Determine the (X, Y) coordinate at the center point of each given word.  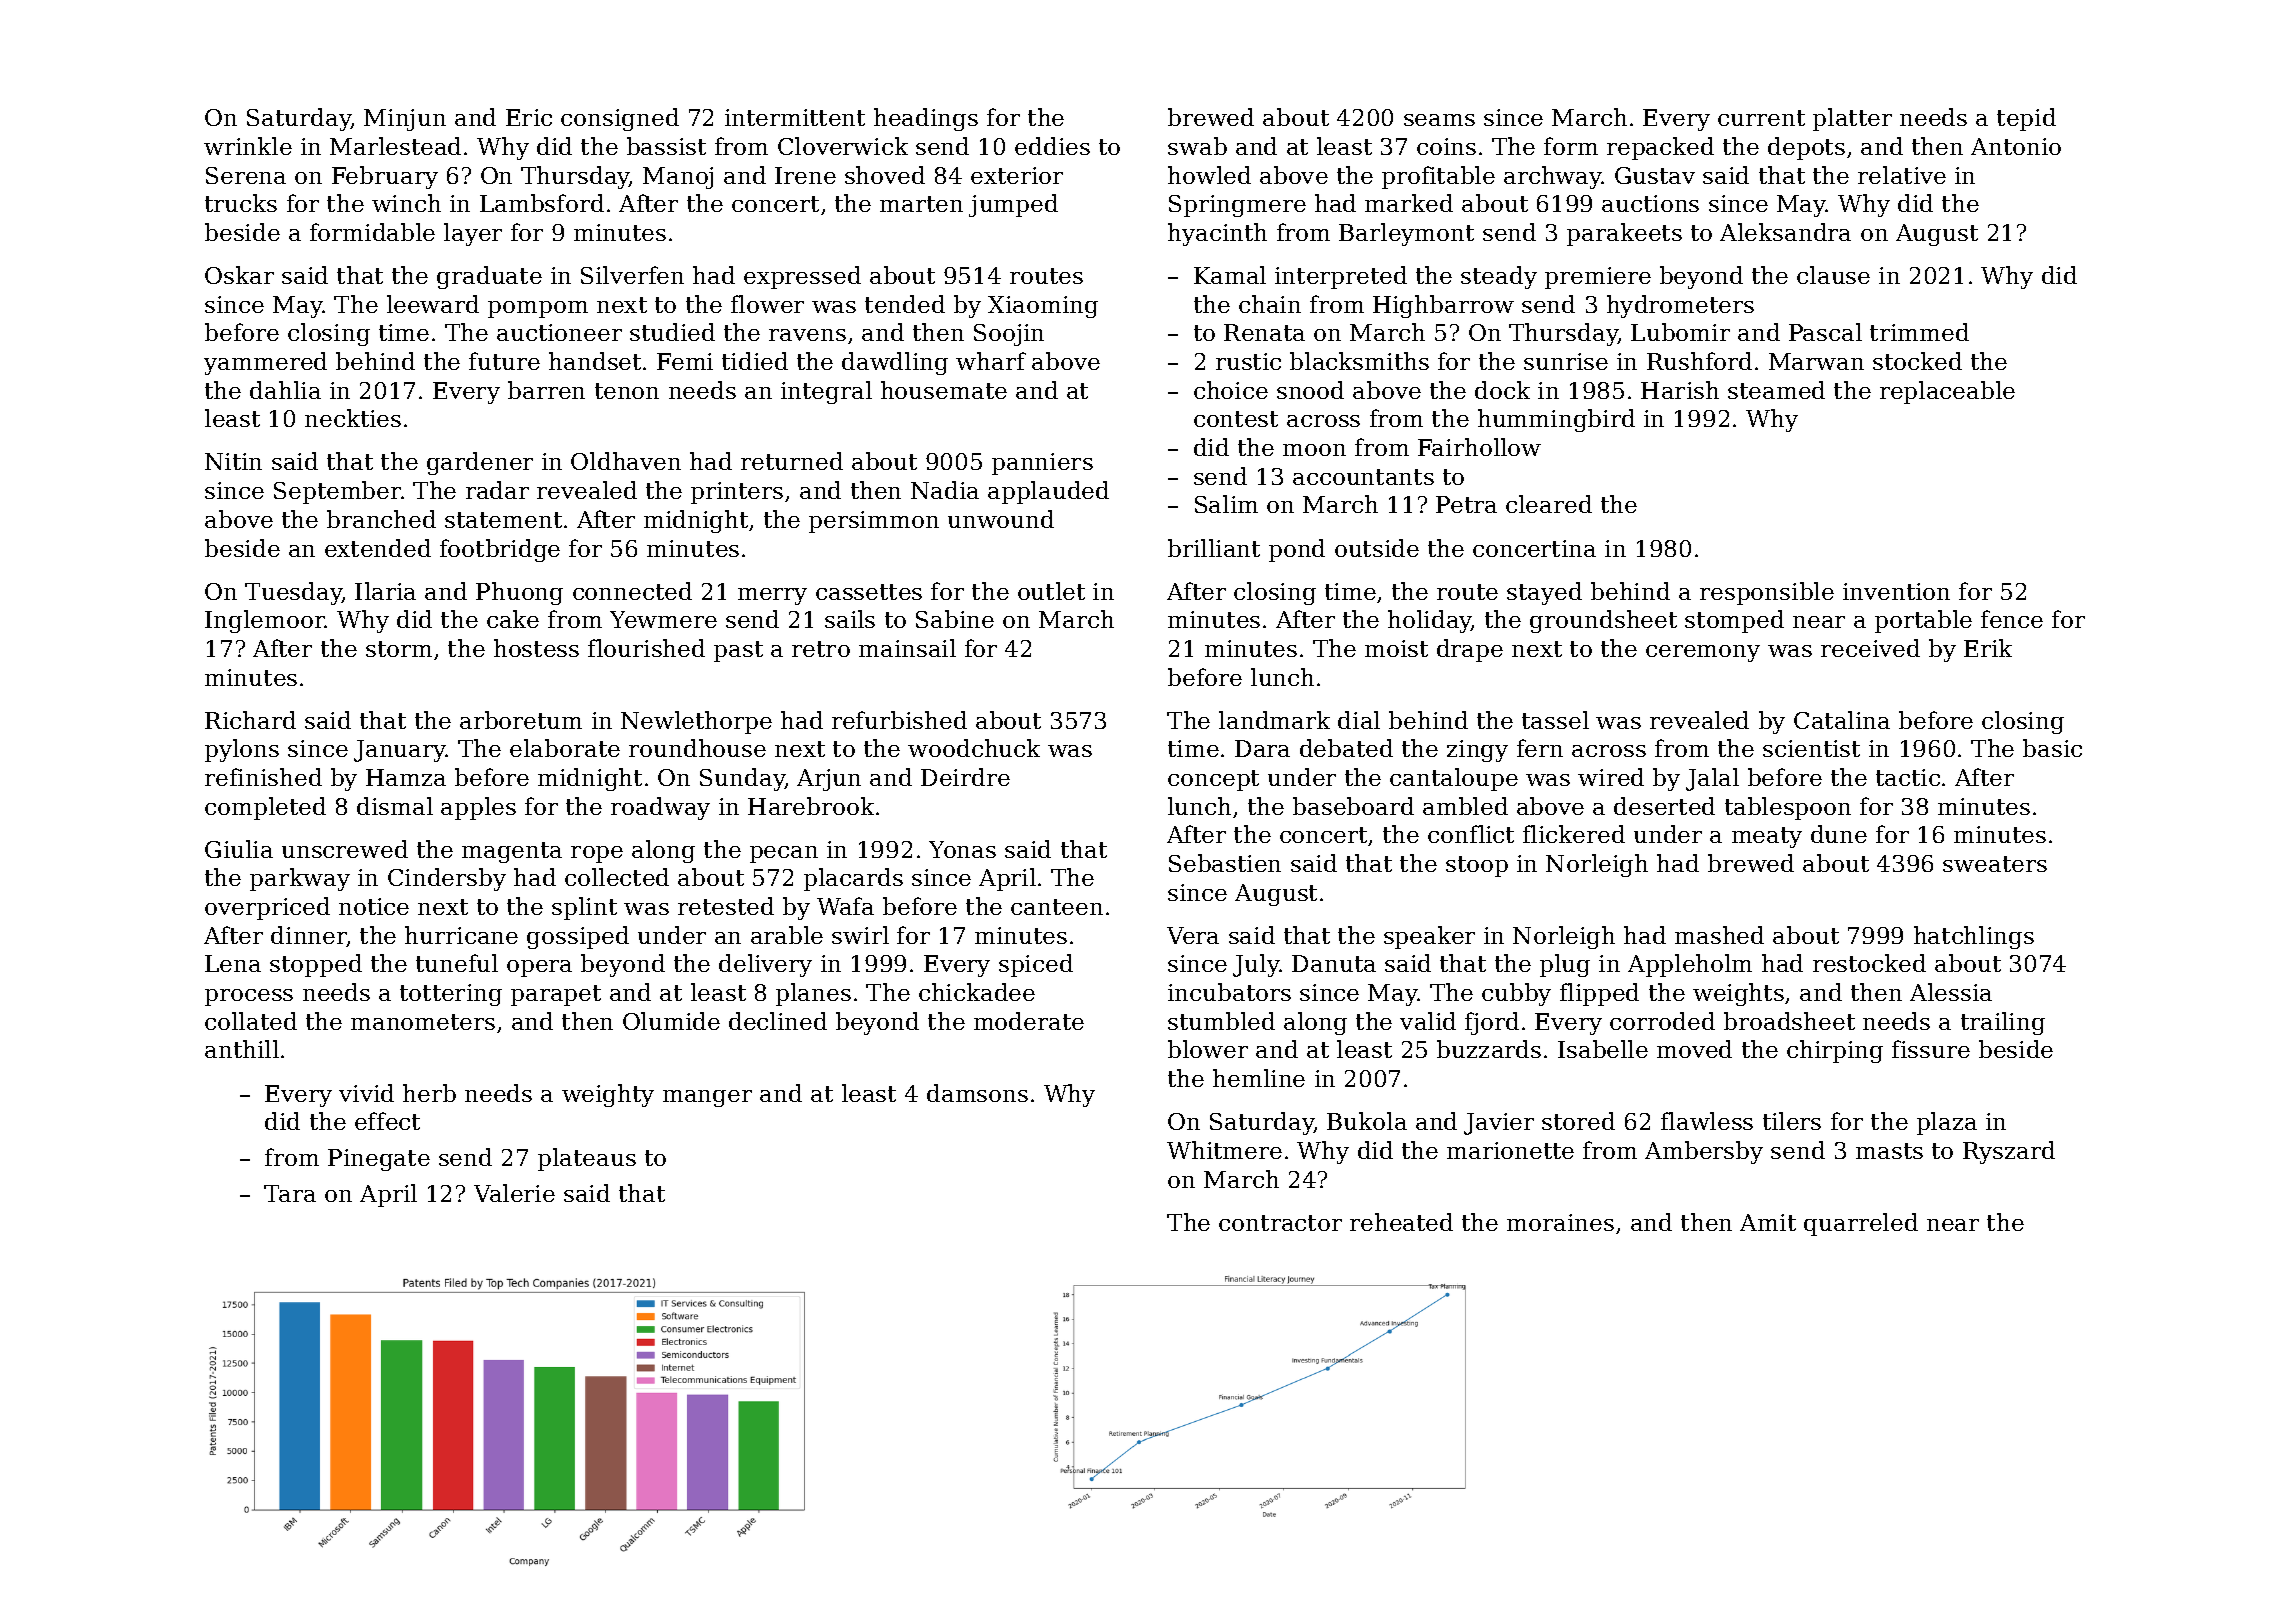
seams (1439, 120)
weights (1738, 994)
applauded (1048, 492)
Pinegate (379, 1160)
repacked (1660, 148)
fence (2012, 619)
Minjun (405, 120)
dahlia (285, 390)
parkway (300, 879)
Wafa (845, 906)
